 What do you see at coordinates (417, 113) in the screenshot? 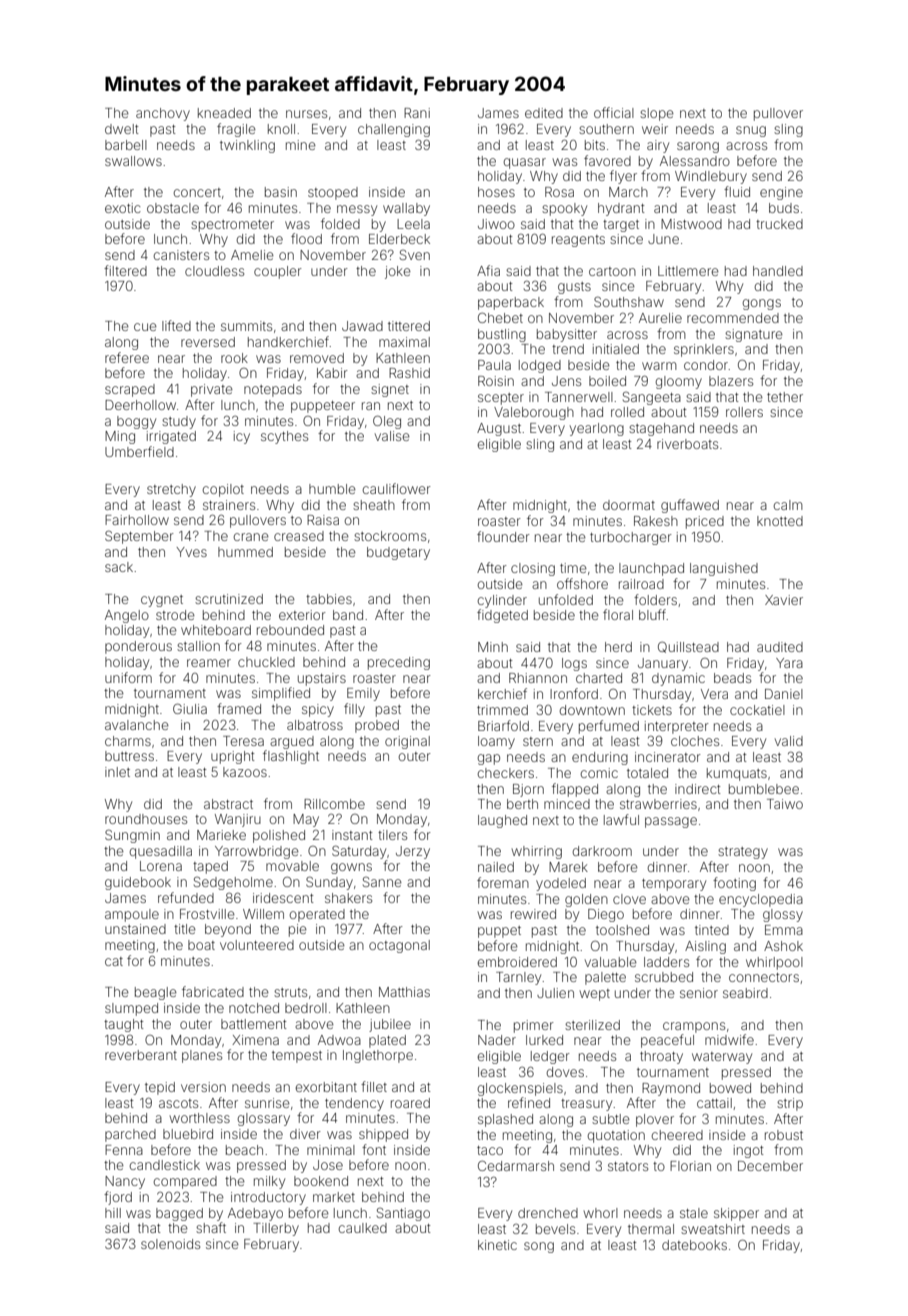
I see `Rani` at bounding box center [417, 113].
